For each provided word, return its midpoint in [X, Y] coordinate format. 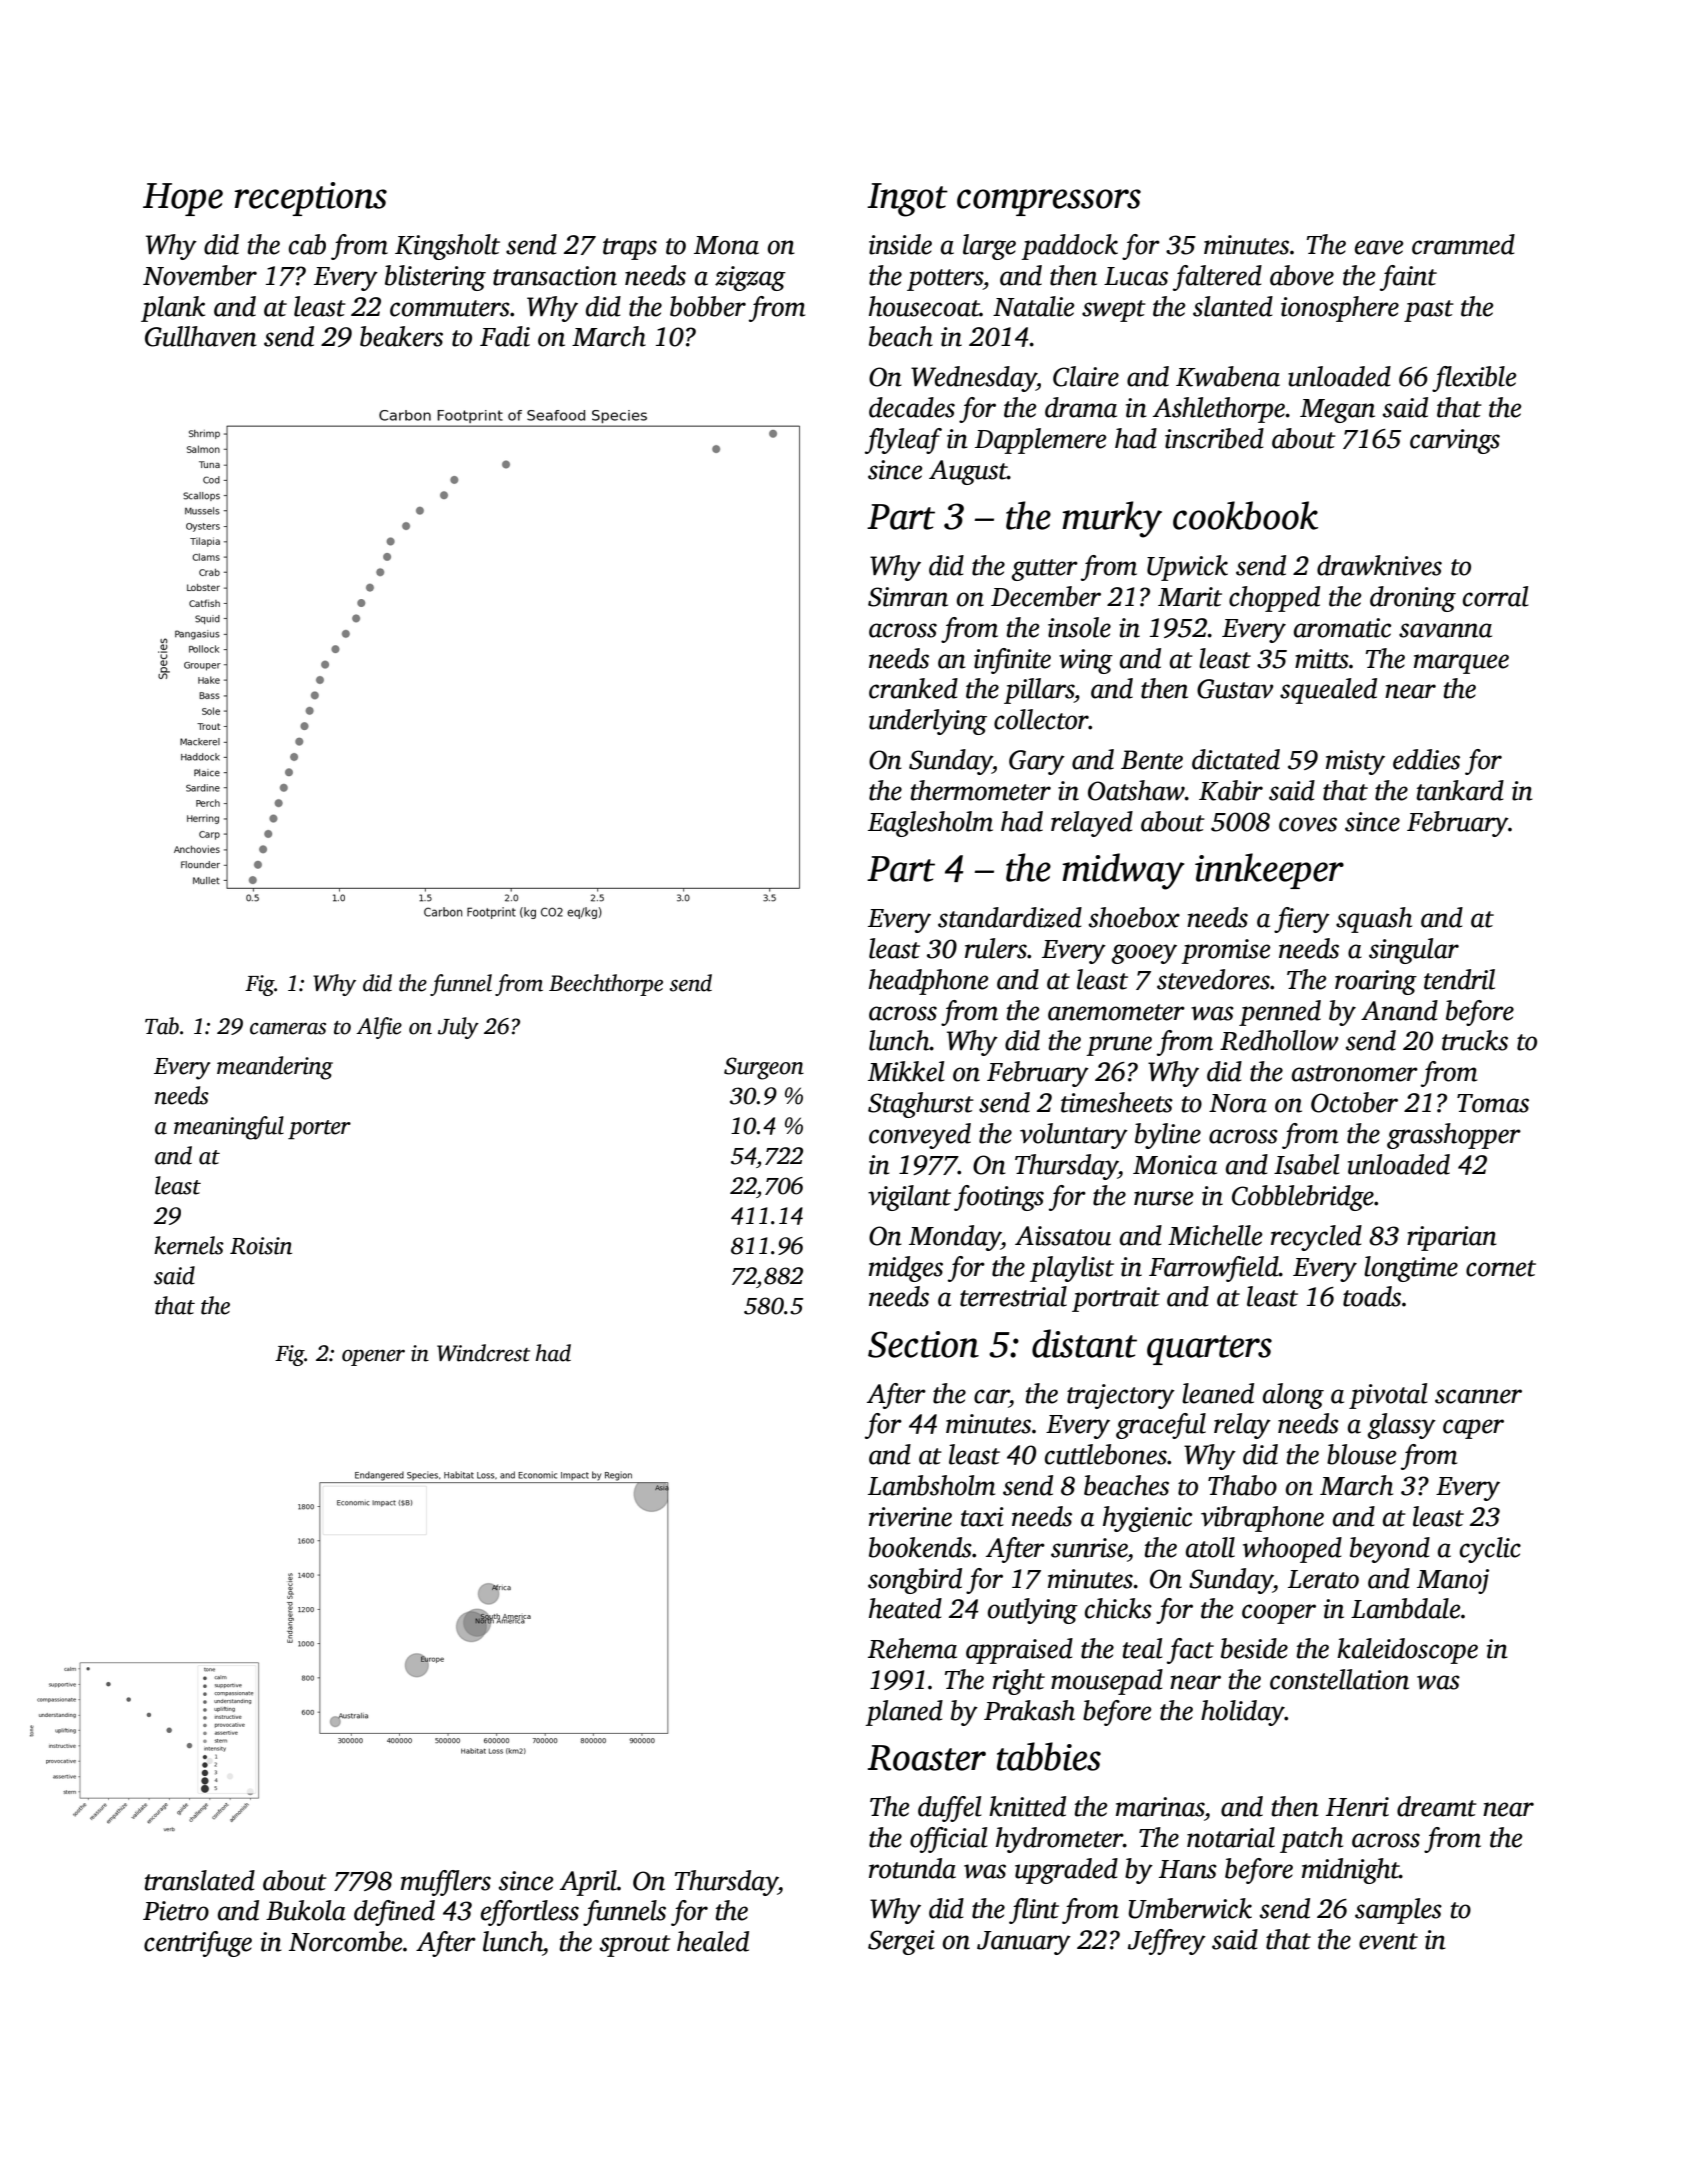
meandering [275, 1068]
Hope [183, 199]
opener [373, 1357]
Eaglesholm [930, 824]
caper [1473, 1429]
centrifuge [198, 1944]
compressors [1049, 202]
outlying [1033, 1611]
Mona [726, 245]
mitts [1322, 659]
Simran [908, 597]
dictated [1236, 759]
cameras [288, 1028]
